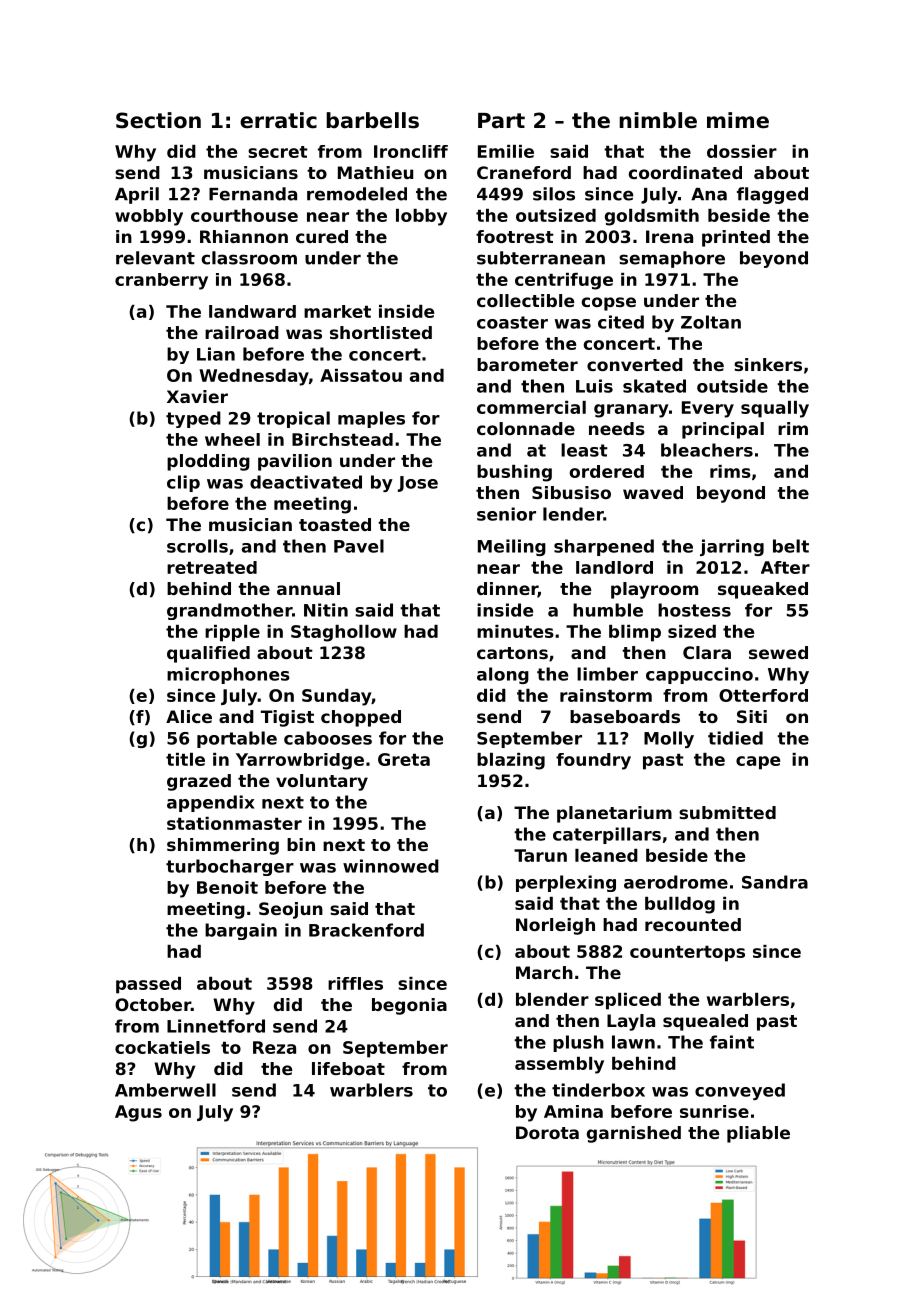 The width and height of the image is (924, 1311). Describe the element at coordinates (242, 332) in the image. I see `railroad` at that location.
